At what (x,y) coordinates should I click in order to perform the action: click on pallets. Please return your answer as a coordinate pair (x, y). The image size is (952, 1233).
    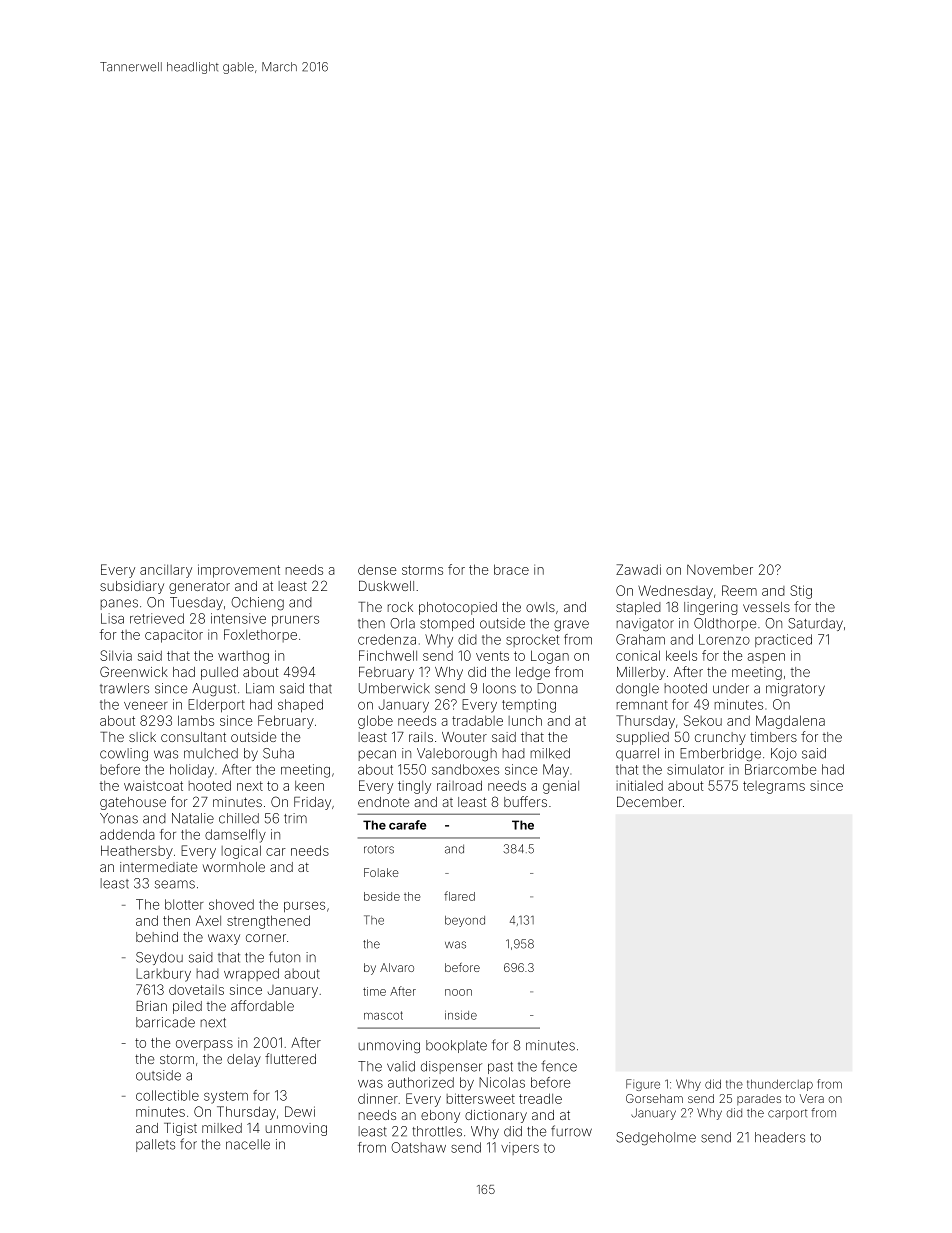
    Looking at the image, I should click on (155, 1145).
